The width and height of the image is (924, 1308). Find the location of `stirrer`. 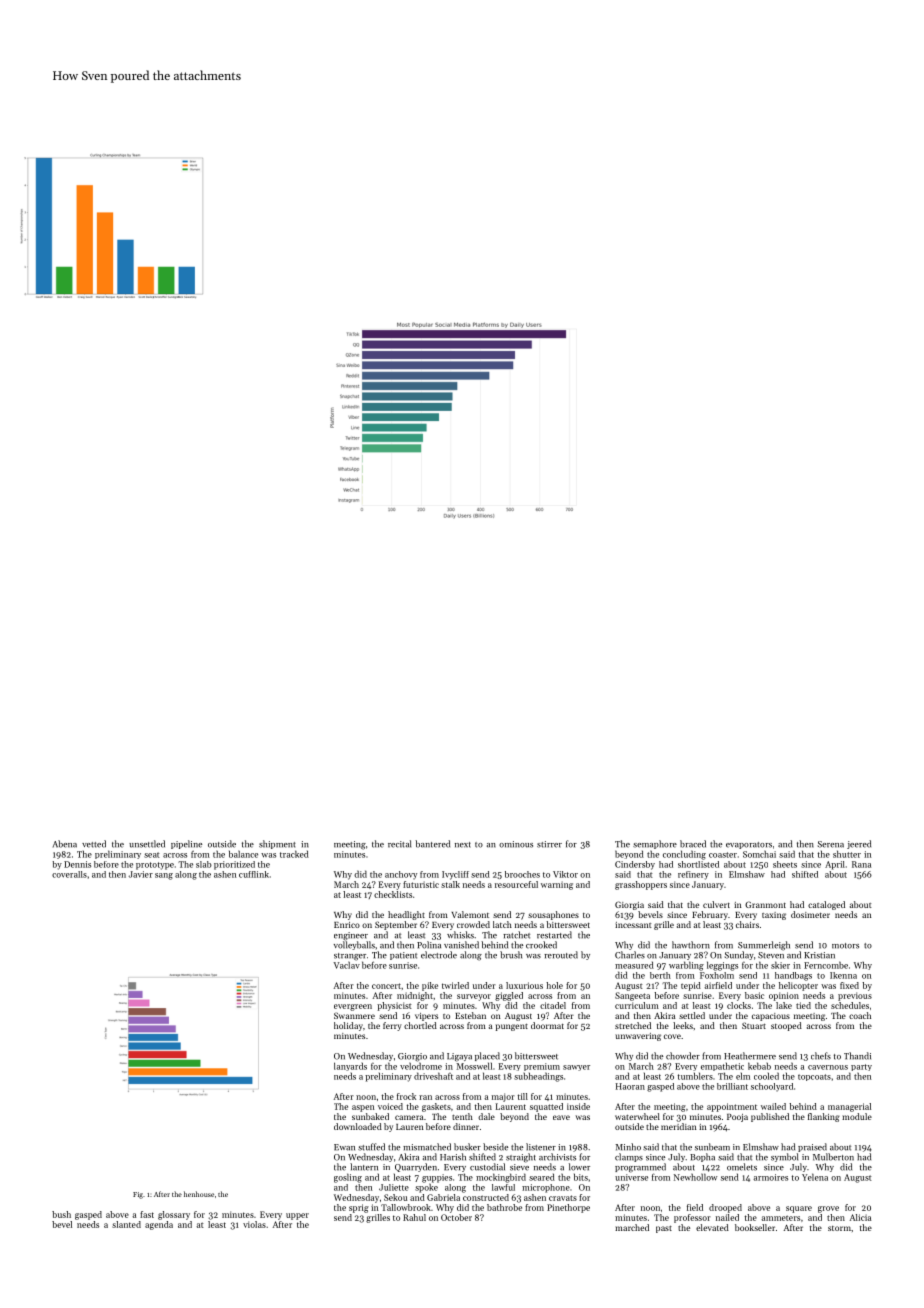

stirrer is located at coordinates (549, 844).
